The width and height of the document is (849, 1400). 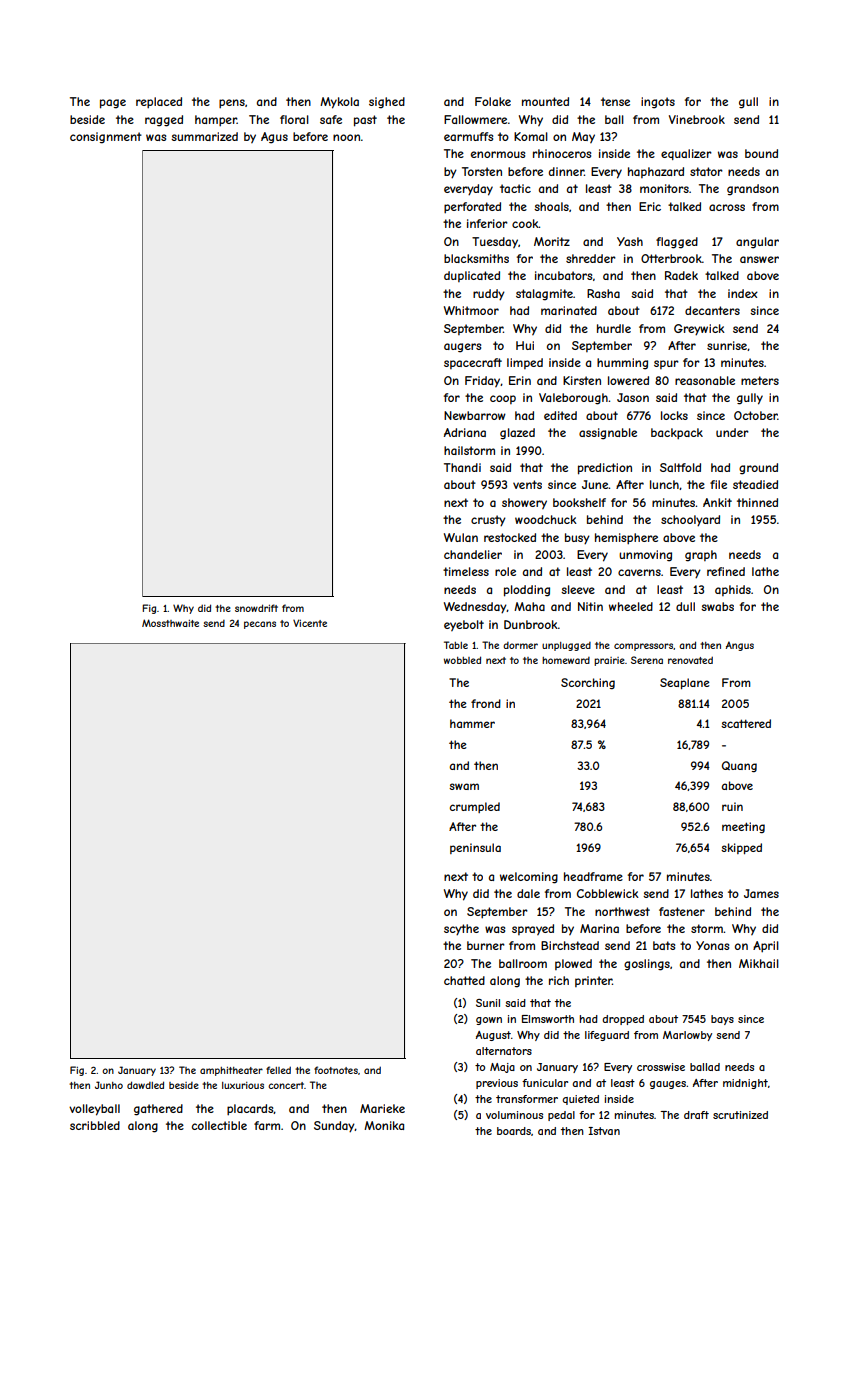 What do you see at coordinates (465, 432) in the document?
I see `Adriana` at bounding box center [465, 432].
